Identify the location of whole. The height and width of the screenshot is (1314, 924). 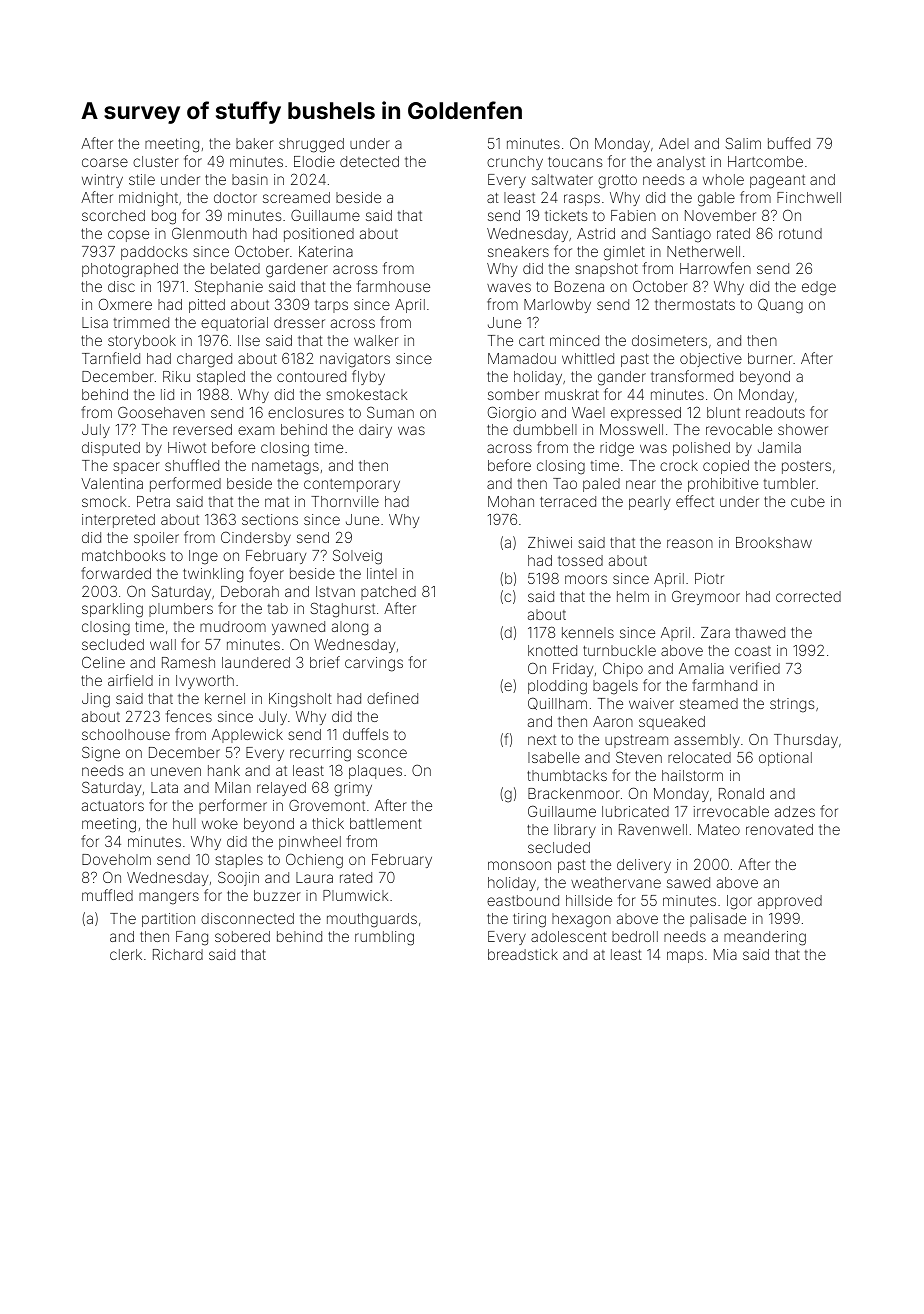
(723, 179).
